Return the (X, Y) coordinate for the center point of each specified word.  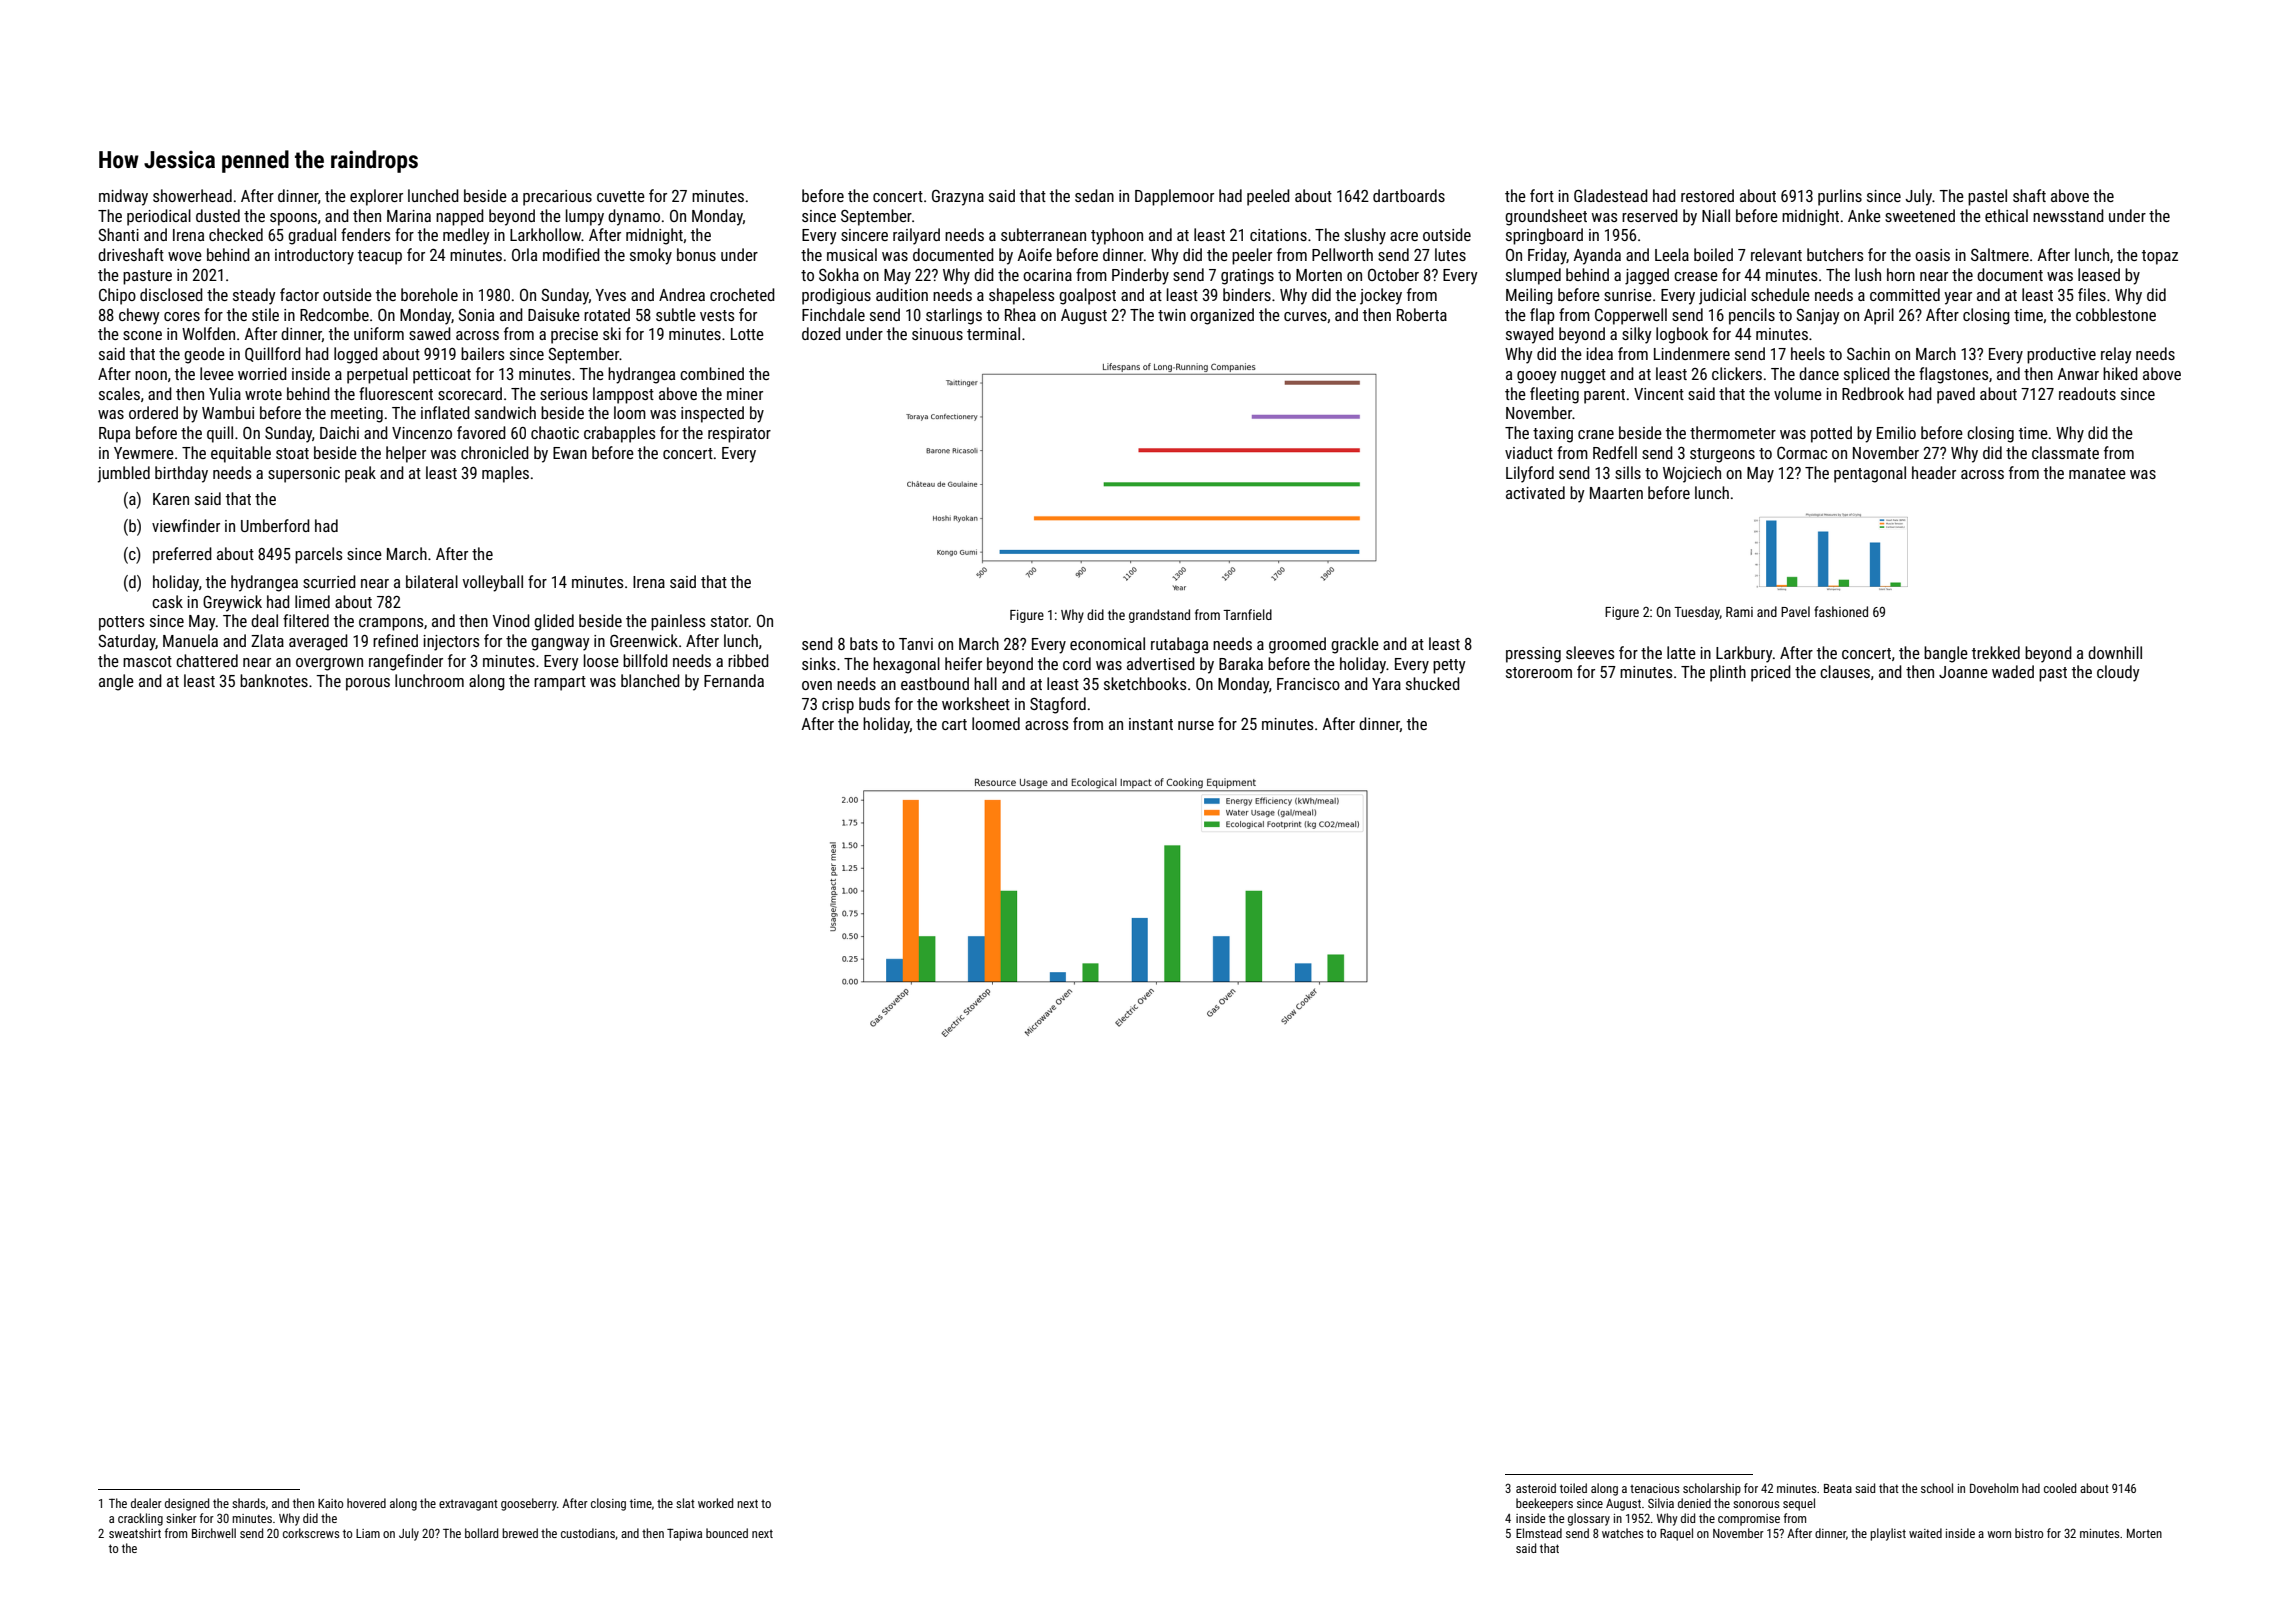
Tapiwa (684, 1534)
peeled (1268, 197)
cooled (2060, 1488)
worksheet (976, 703)
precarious (557, 198)
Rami (1739, 612)
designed (187, 1504)
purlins (1840, 197)
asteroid (1536, 1488)
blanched (650, 680)
